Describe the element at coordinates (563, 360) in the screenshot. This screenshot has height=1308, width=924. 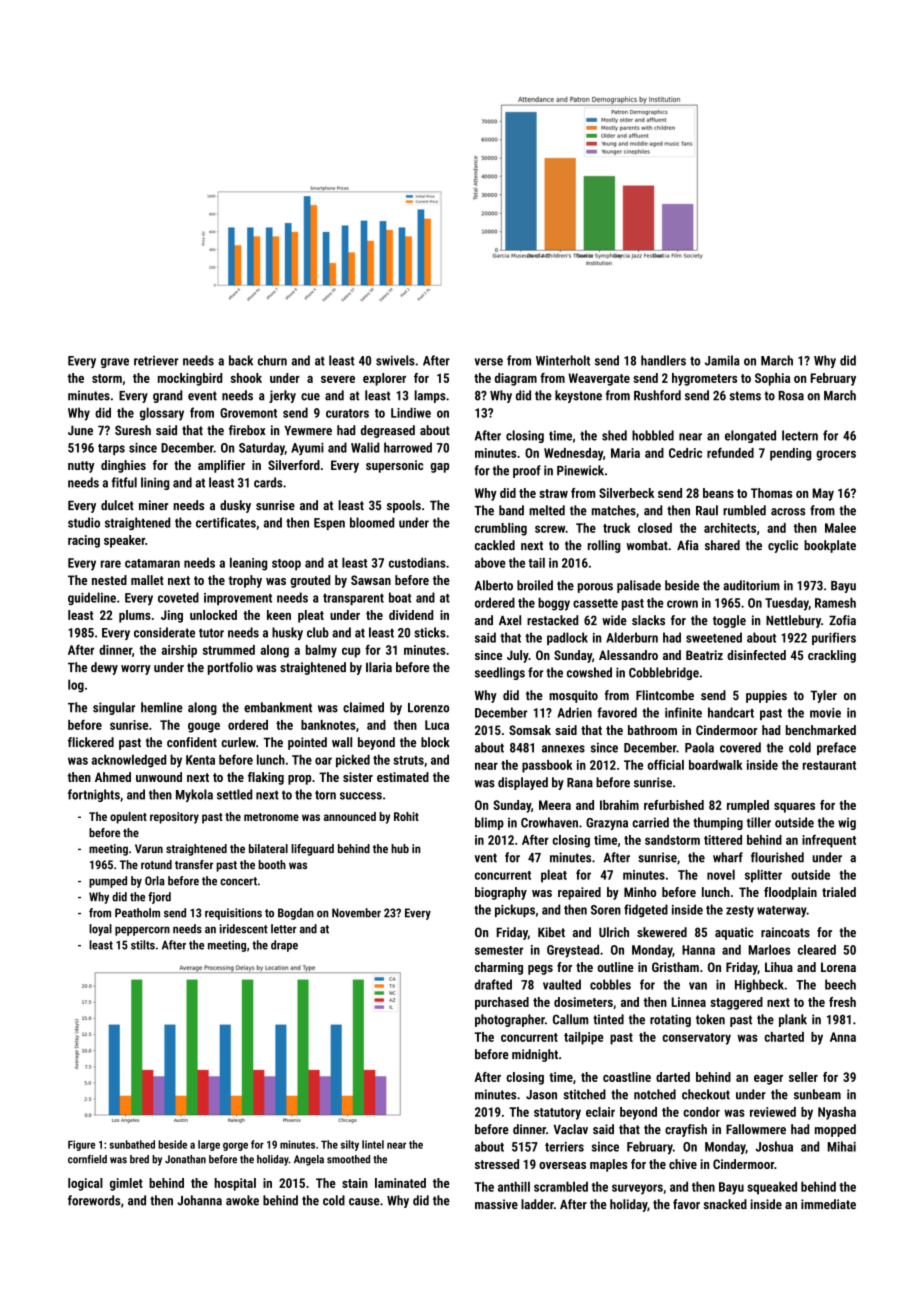
I see `Winterholt` at that location.
